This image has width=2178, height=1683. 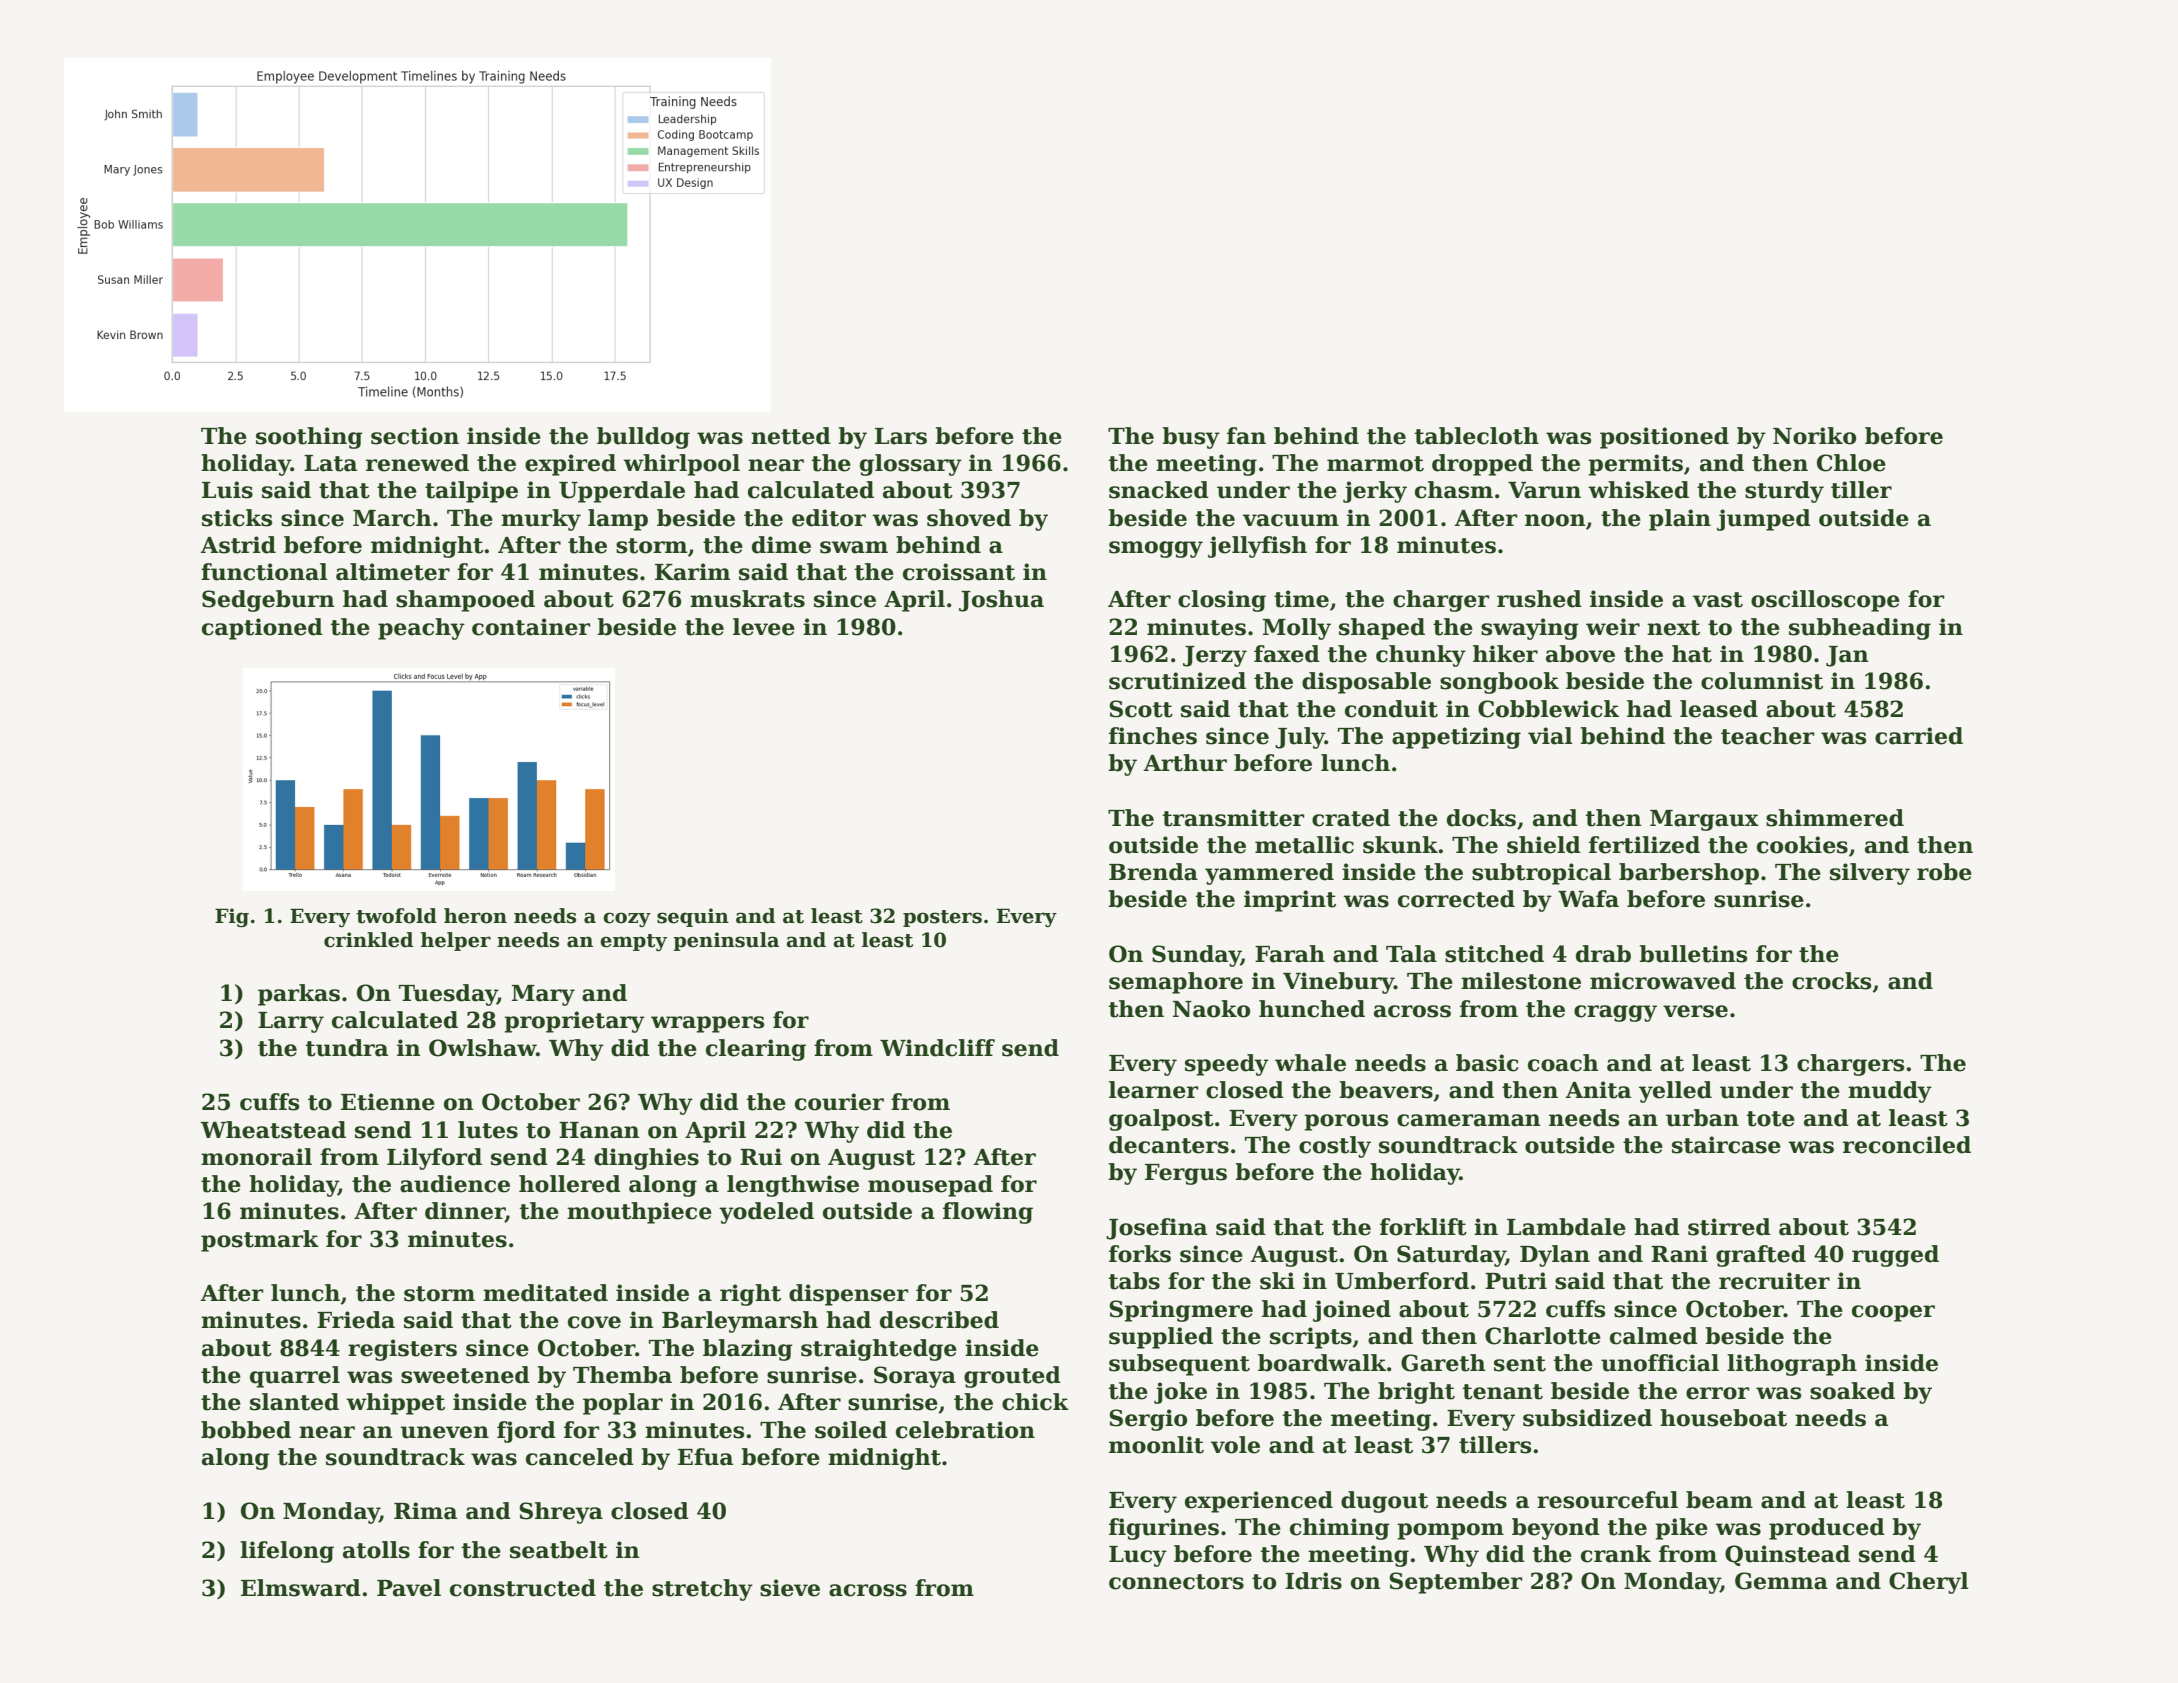 I want to click on mousepad, so click(x=930, y=1186).
